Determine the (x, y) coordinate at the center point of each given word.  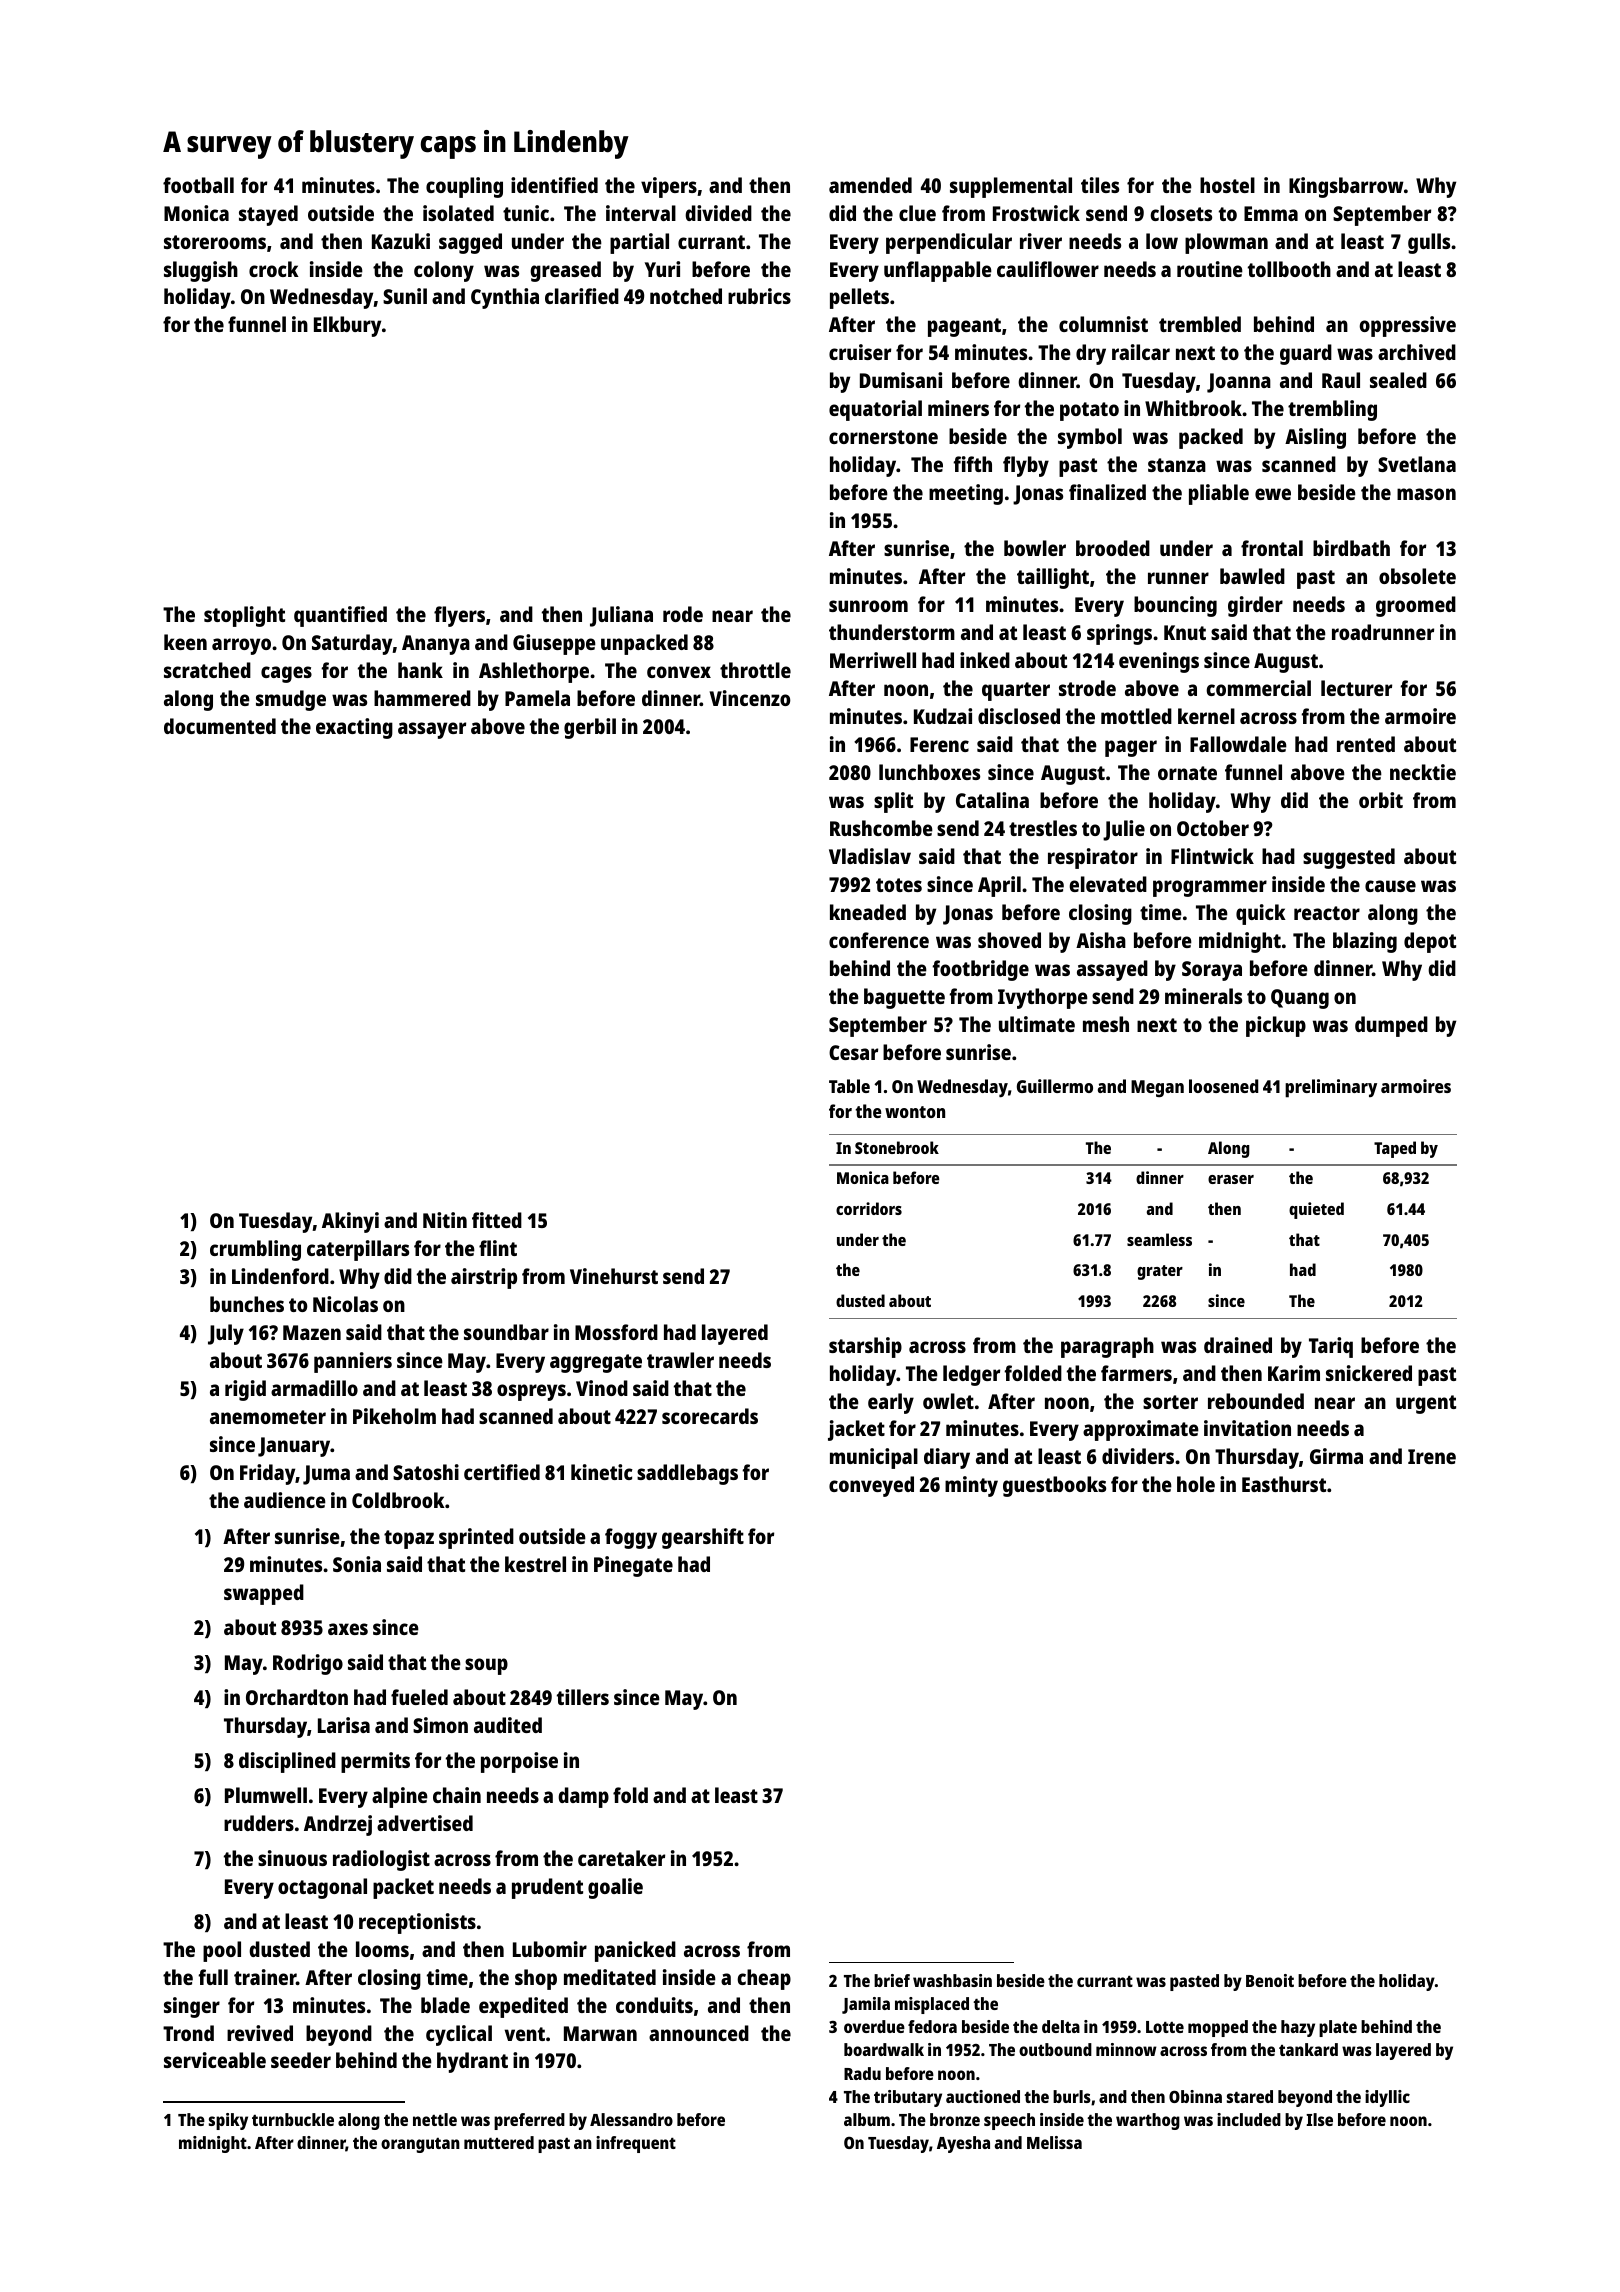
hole (1196, 1484)
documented (220, 726)
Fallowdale (1238, 744)
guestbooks (1054, 1486)
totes (899, 885)
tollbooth (1289, 269)
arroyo (241, 646)
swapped (264, 1594)
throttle (755, 670)
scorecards (710, 1416)
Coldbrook (398, 1500)
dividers (1138, 1456)
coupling (464, 187)
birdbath (1351, 548)
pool (222, 1951)
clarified (582, 296)
